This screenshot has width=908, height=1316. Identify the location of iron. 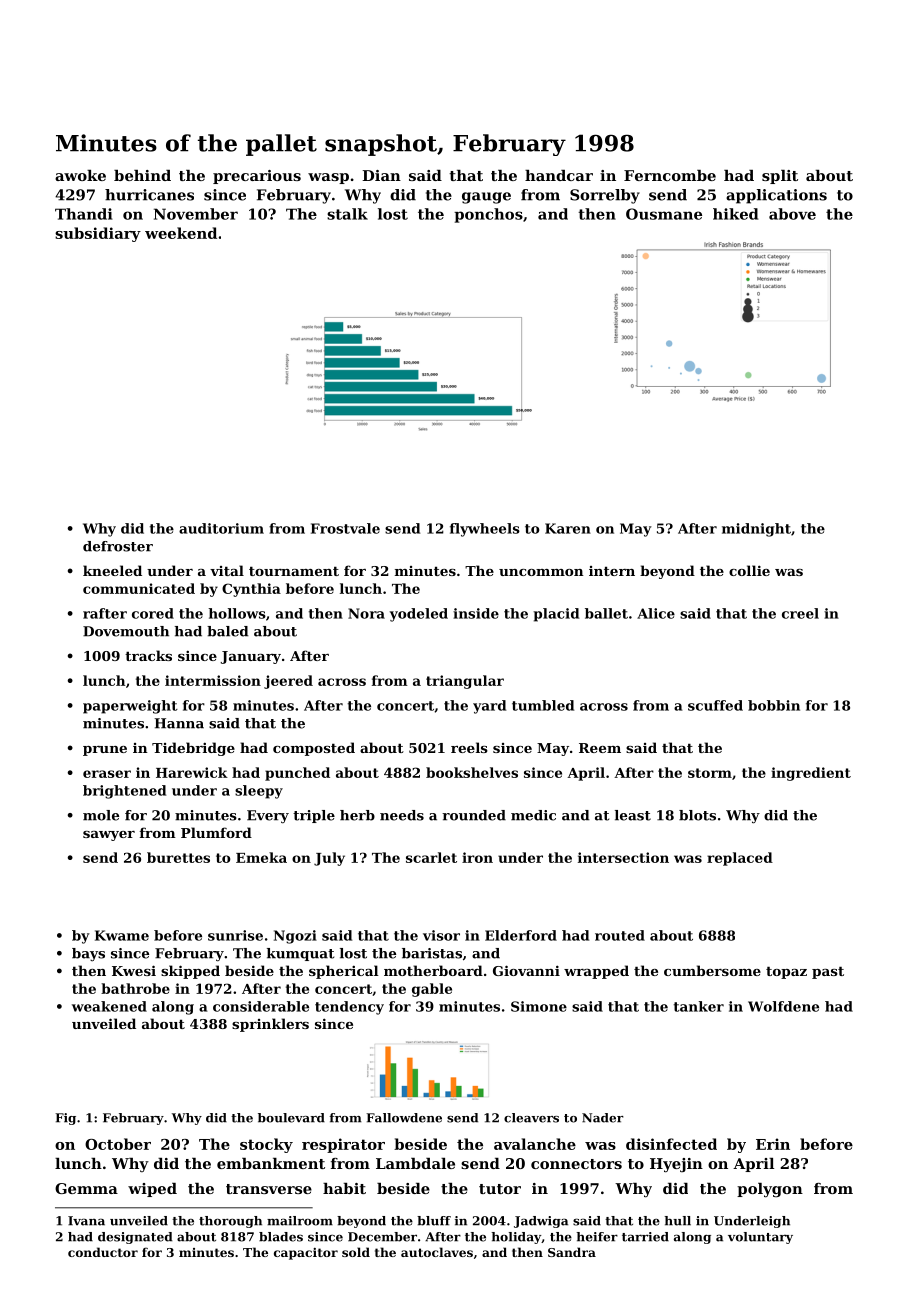
(477, 857).
